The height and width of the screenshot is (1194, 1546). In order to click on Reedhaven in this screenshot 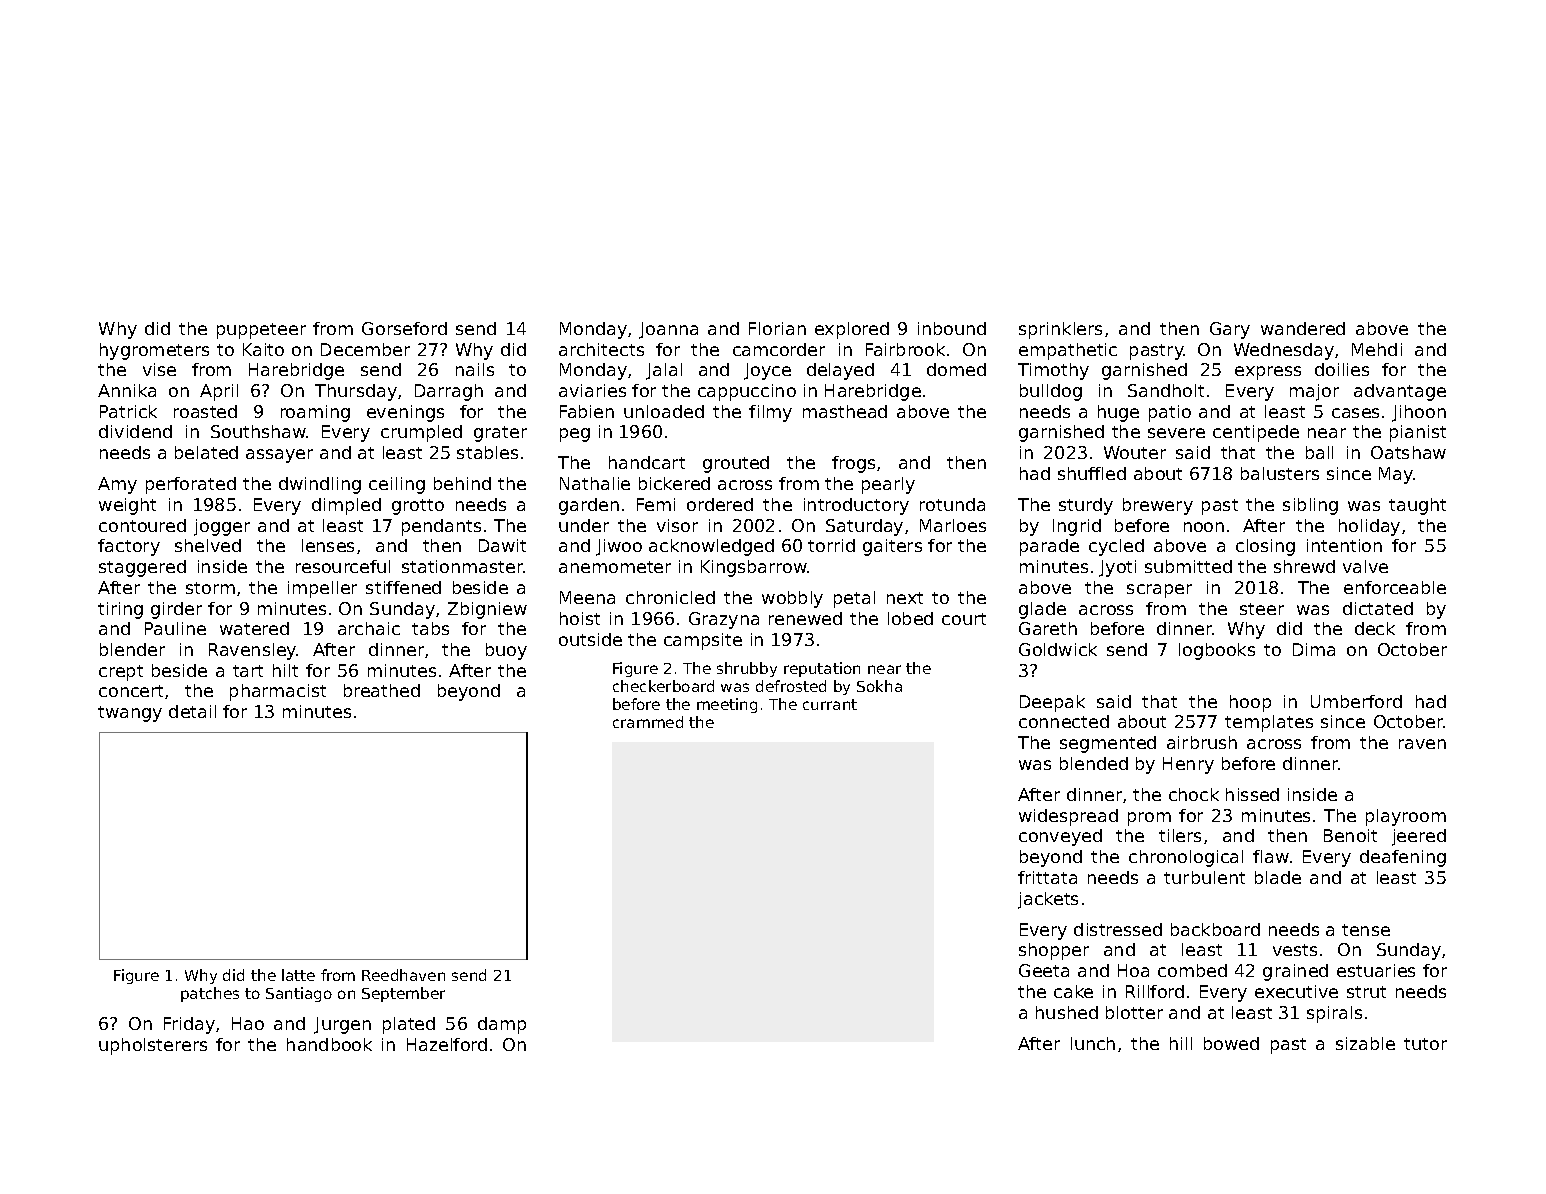, I will do `click(403, 975)`.
